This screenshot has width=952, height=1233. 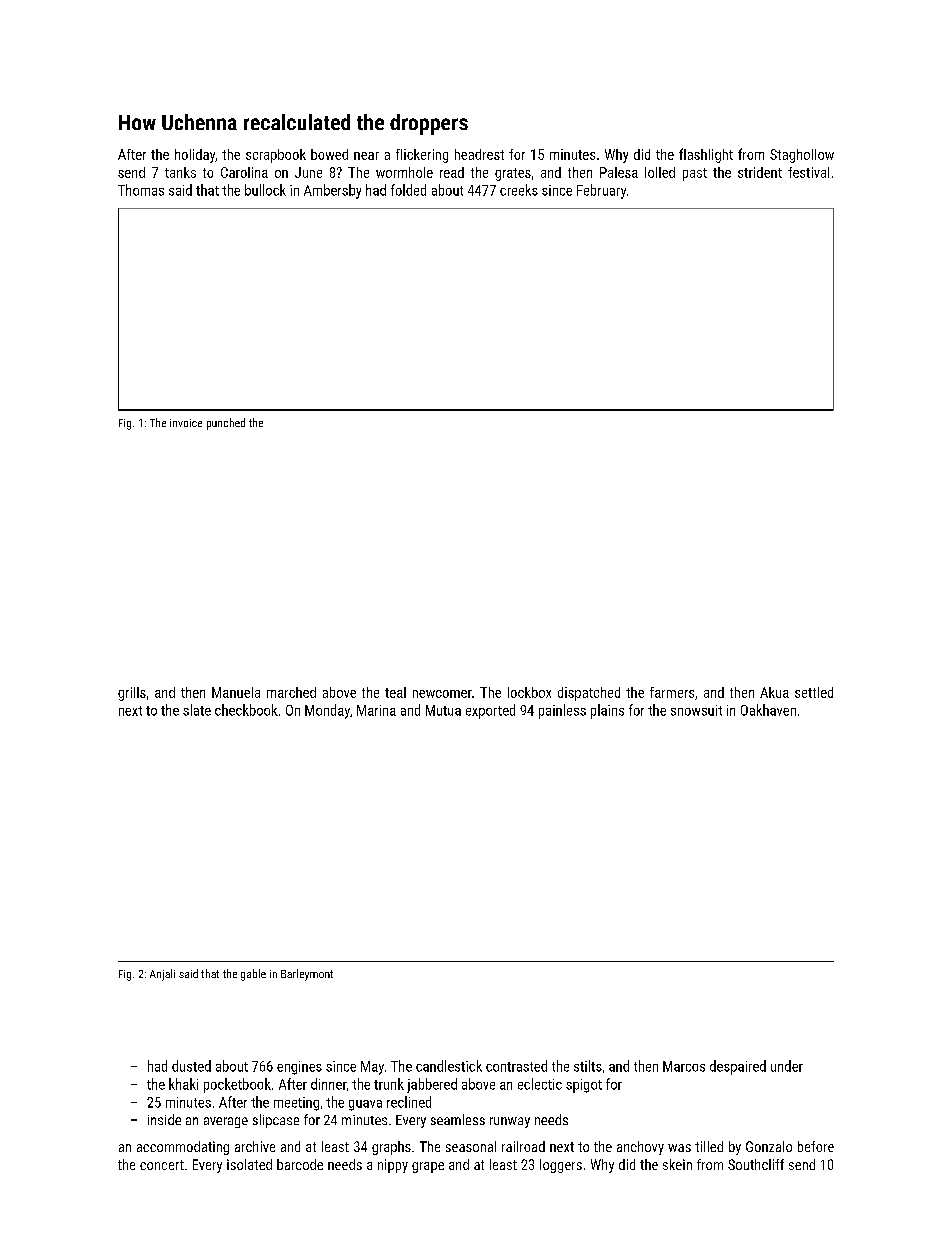 I want to click on scrapbook, so click(x=276, y=156).
